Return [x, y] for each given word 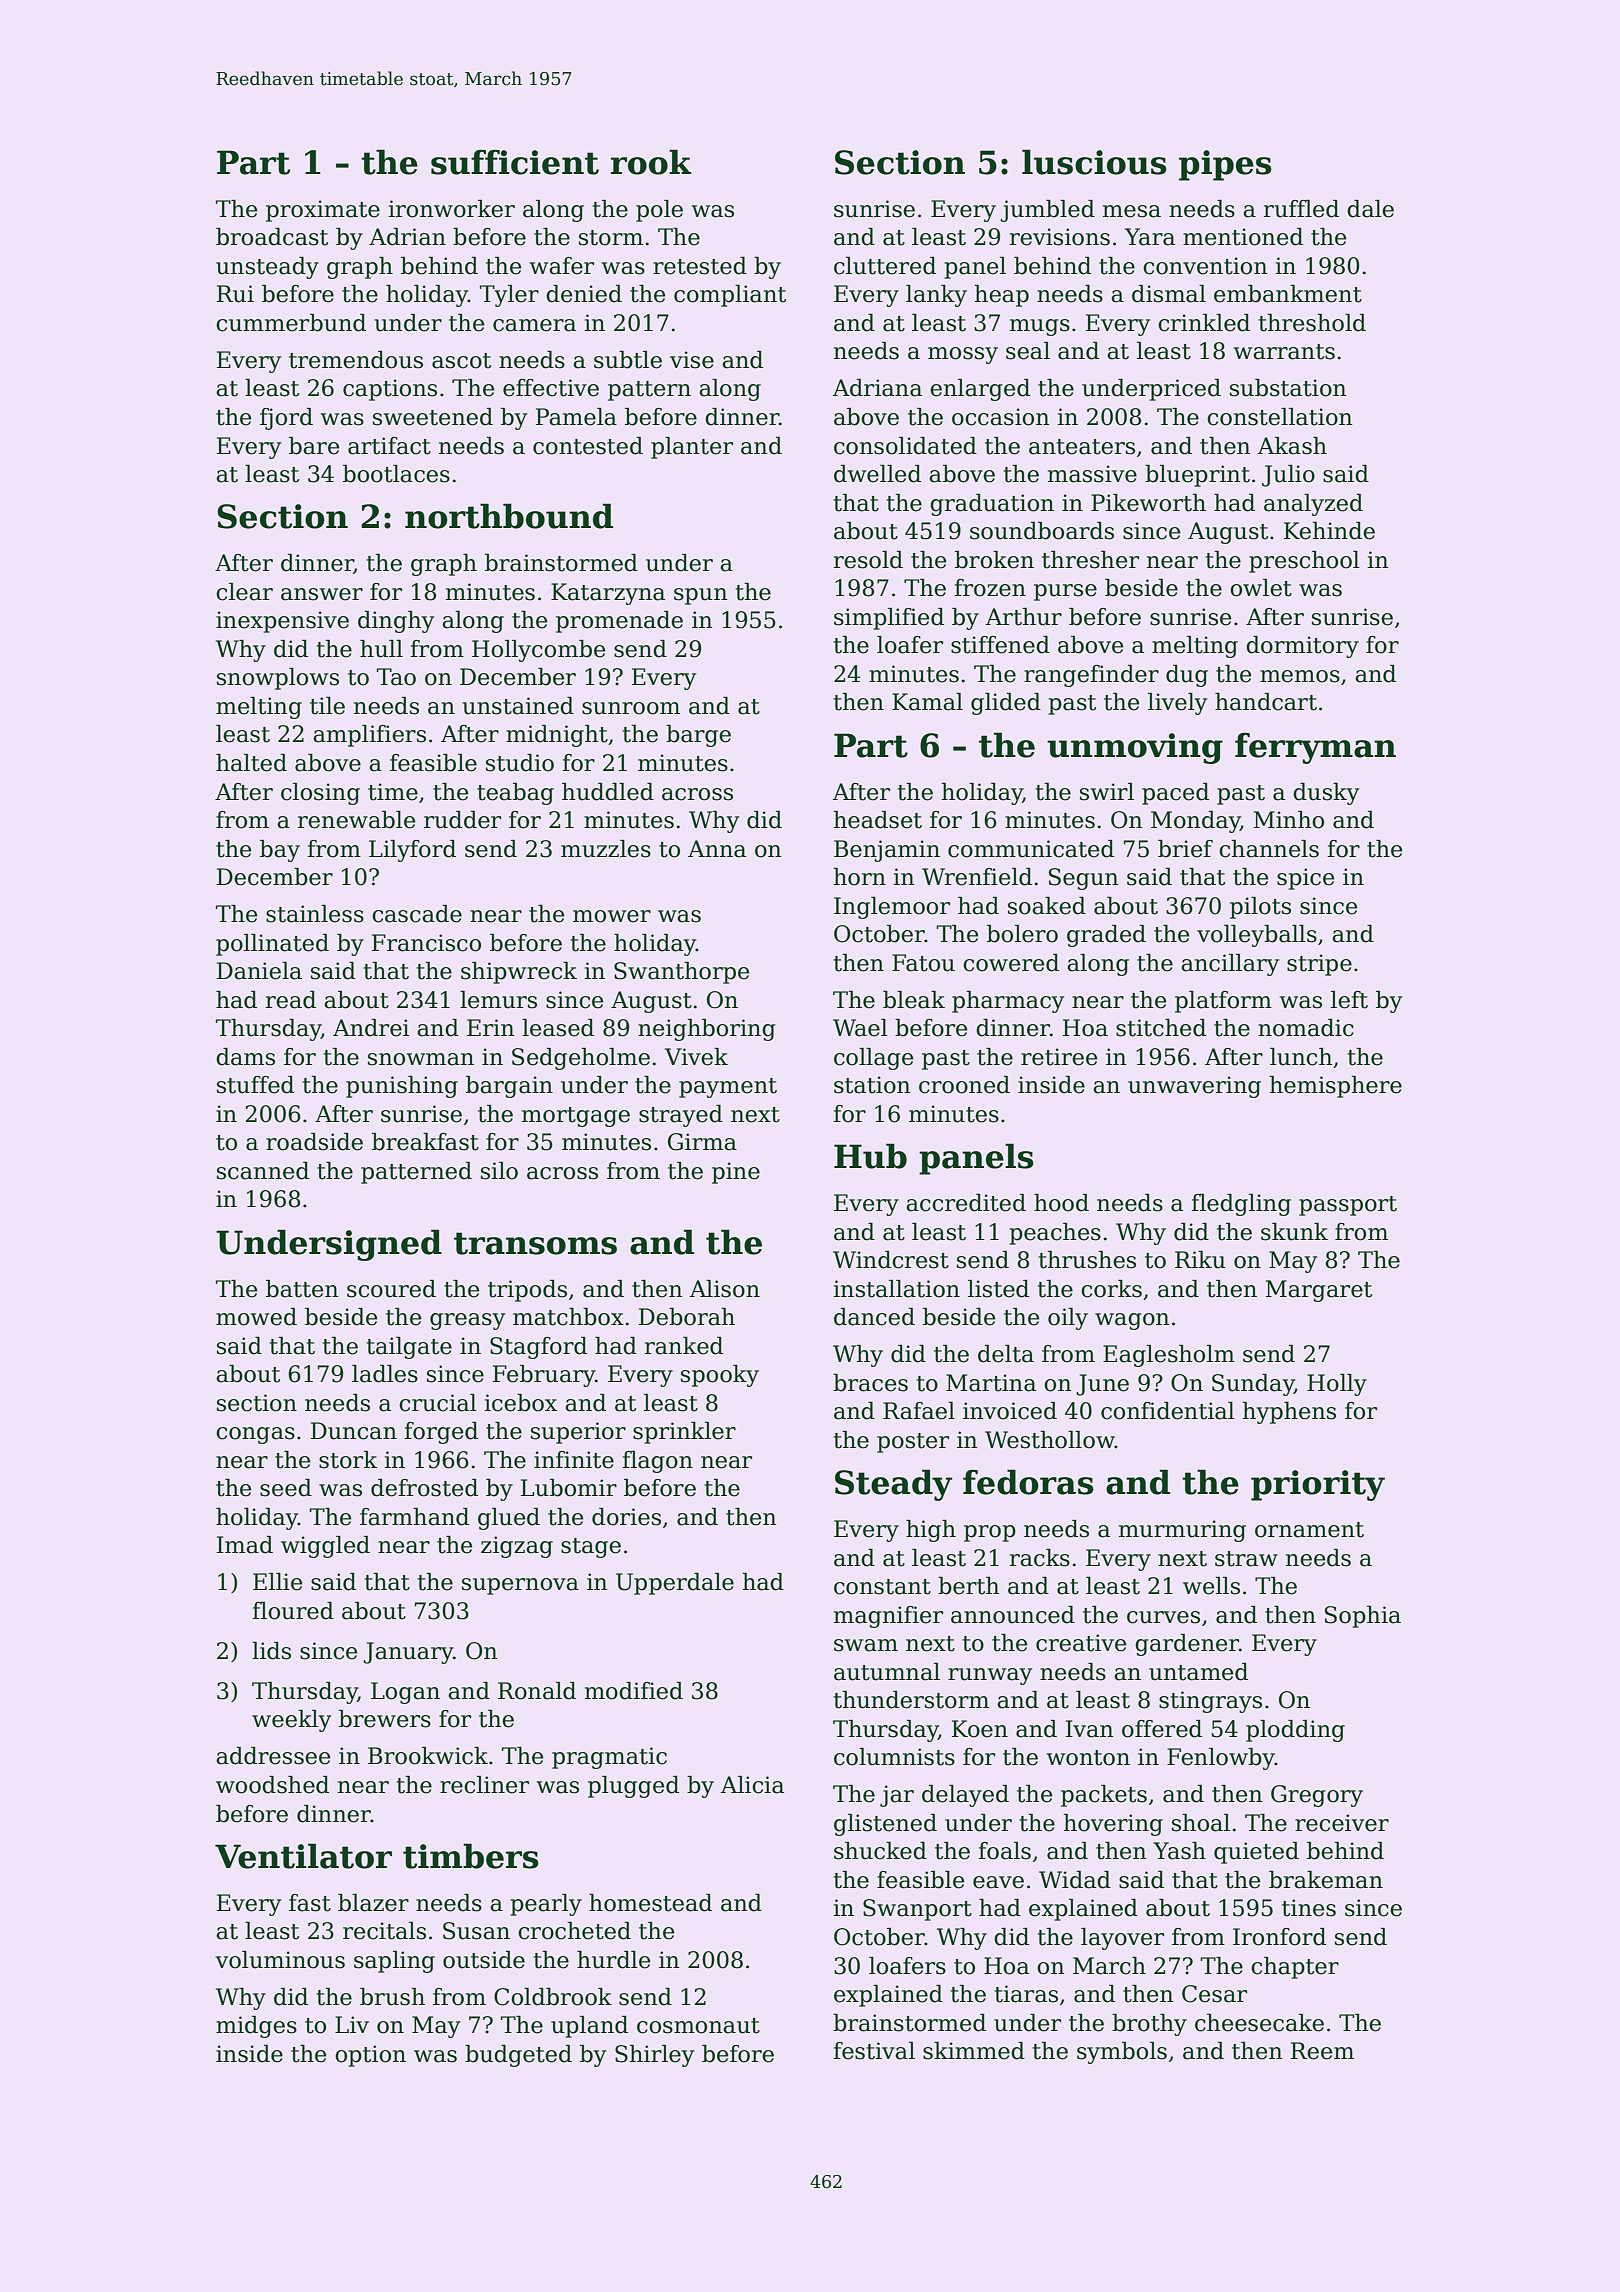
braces [870, 1383]
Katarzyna [608, 594]
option [370, 2056]
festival [874, 2051]
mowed [256, 1317]
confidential [1168, 1411]
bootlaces [396, 474]
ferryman [1315, 748]
